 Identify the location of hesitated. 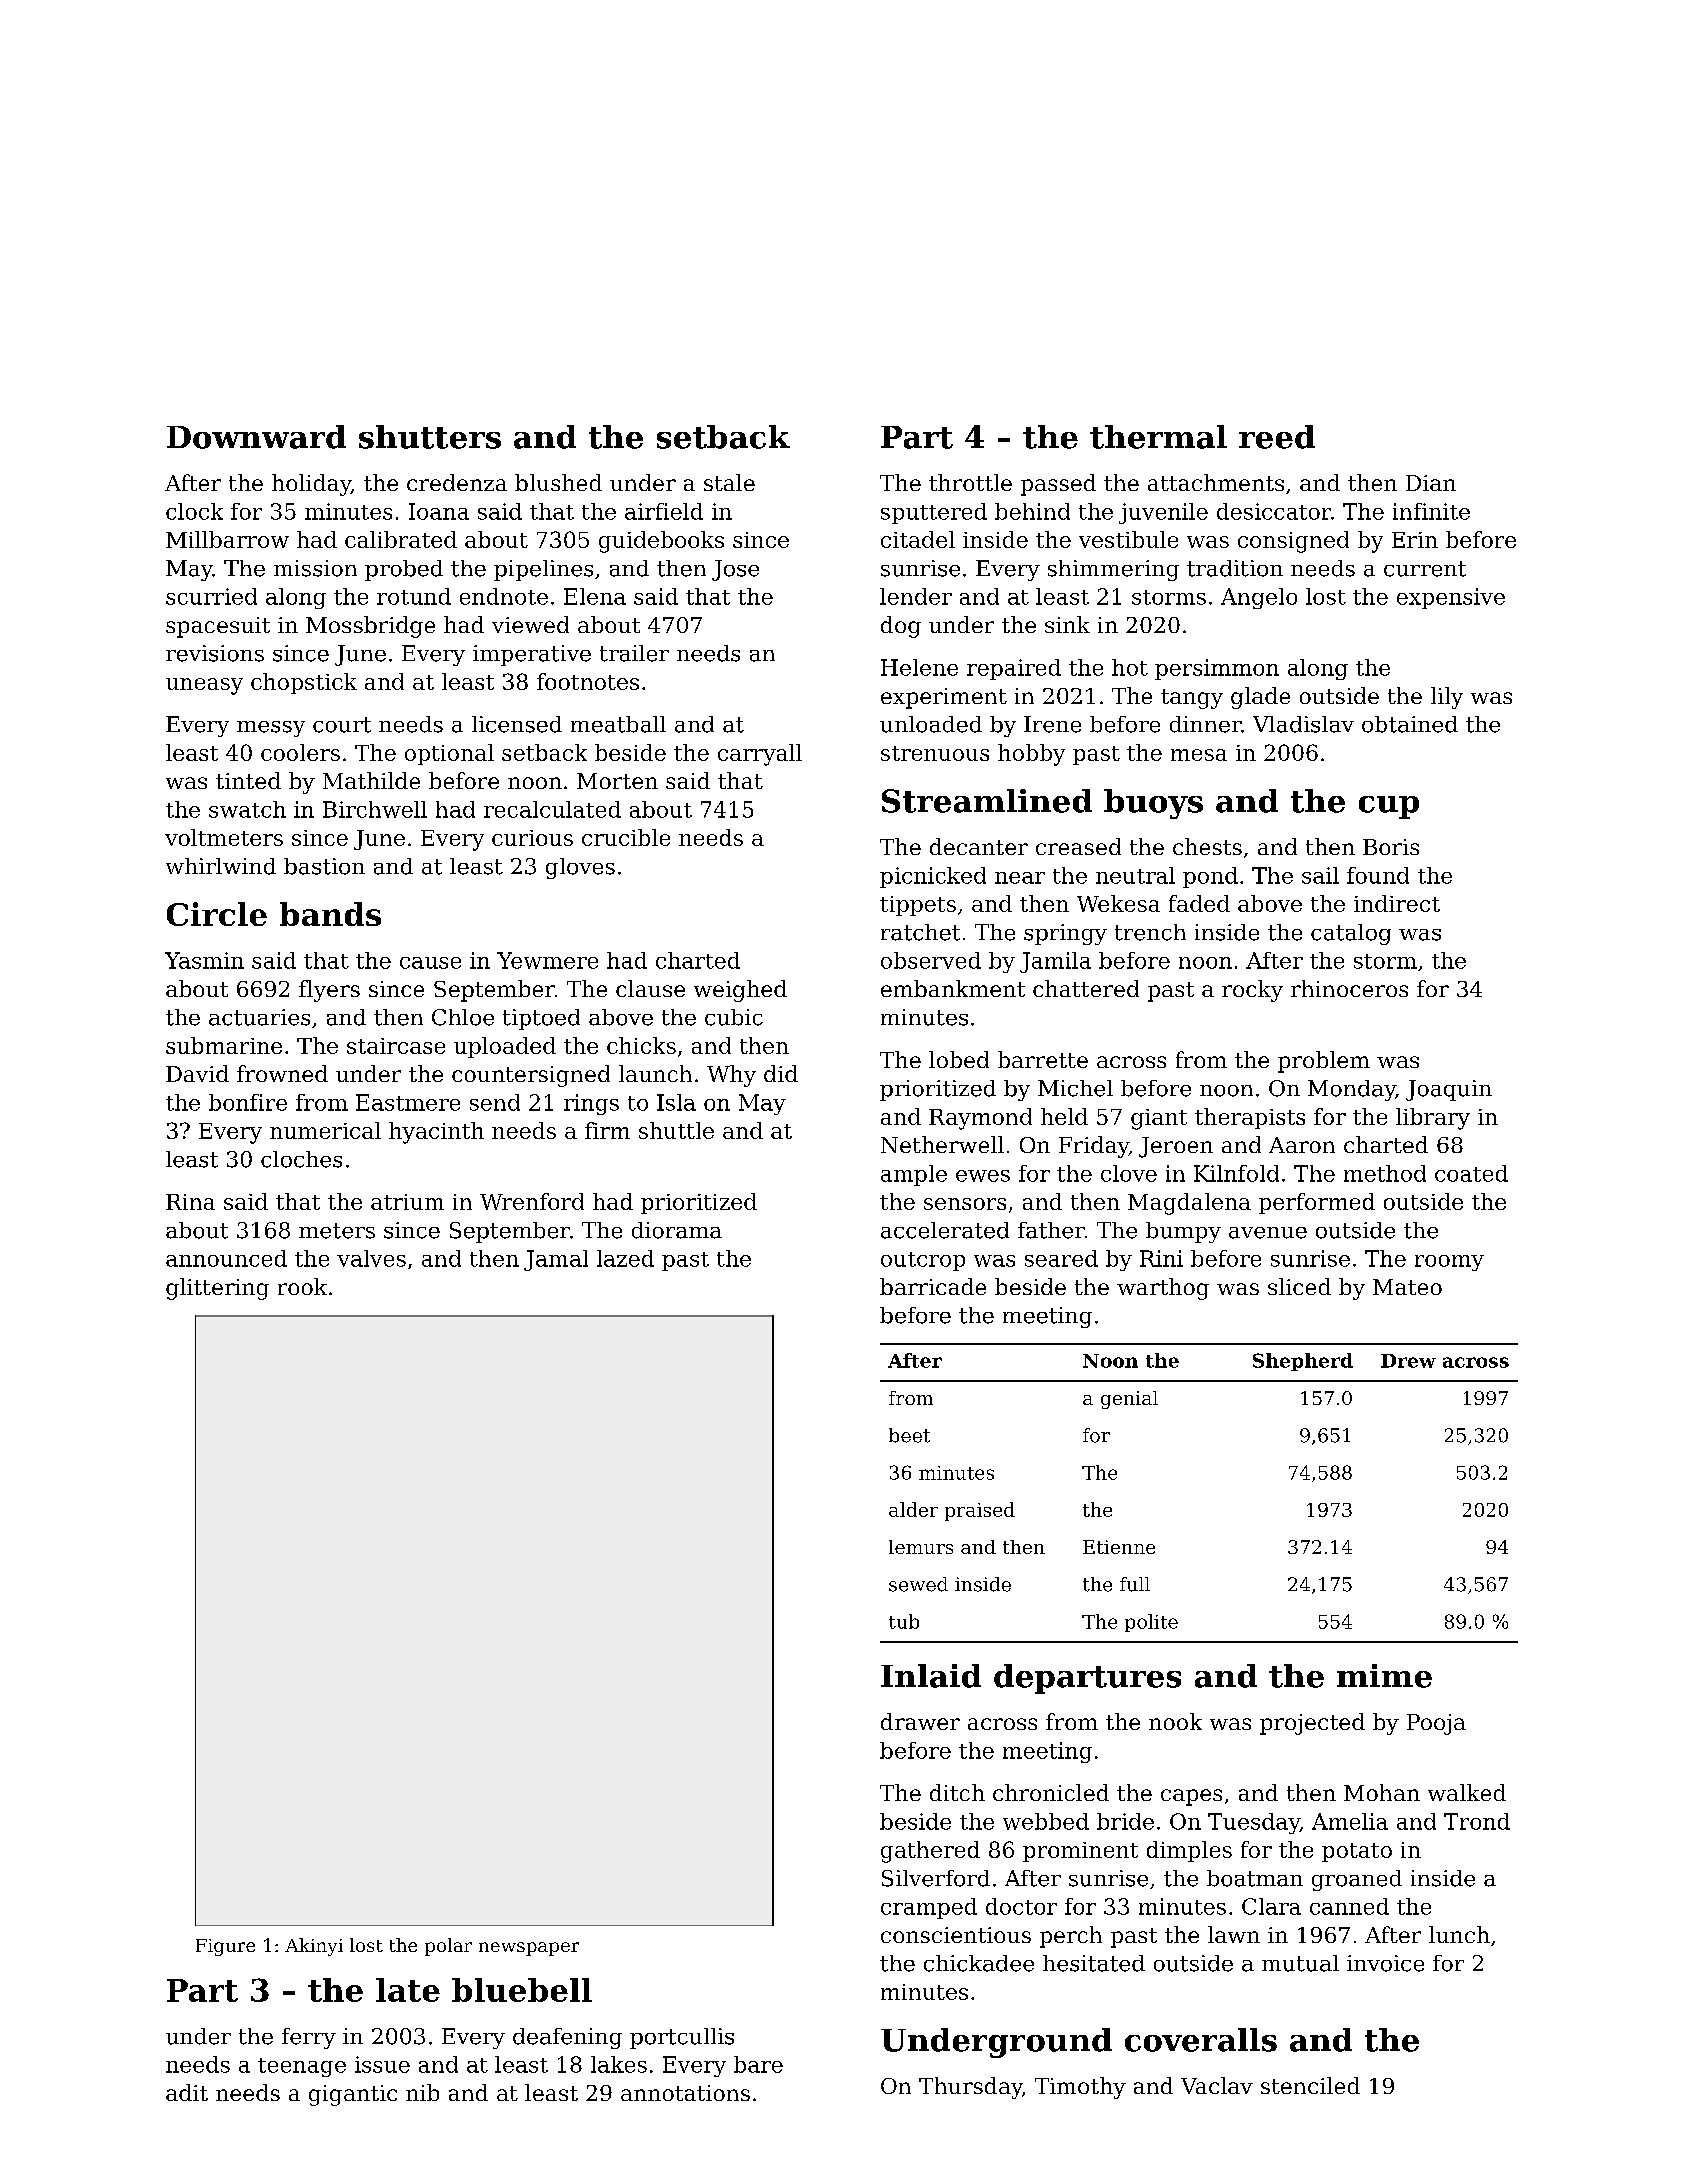
(1094, 1963).
